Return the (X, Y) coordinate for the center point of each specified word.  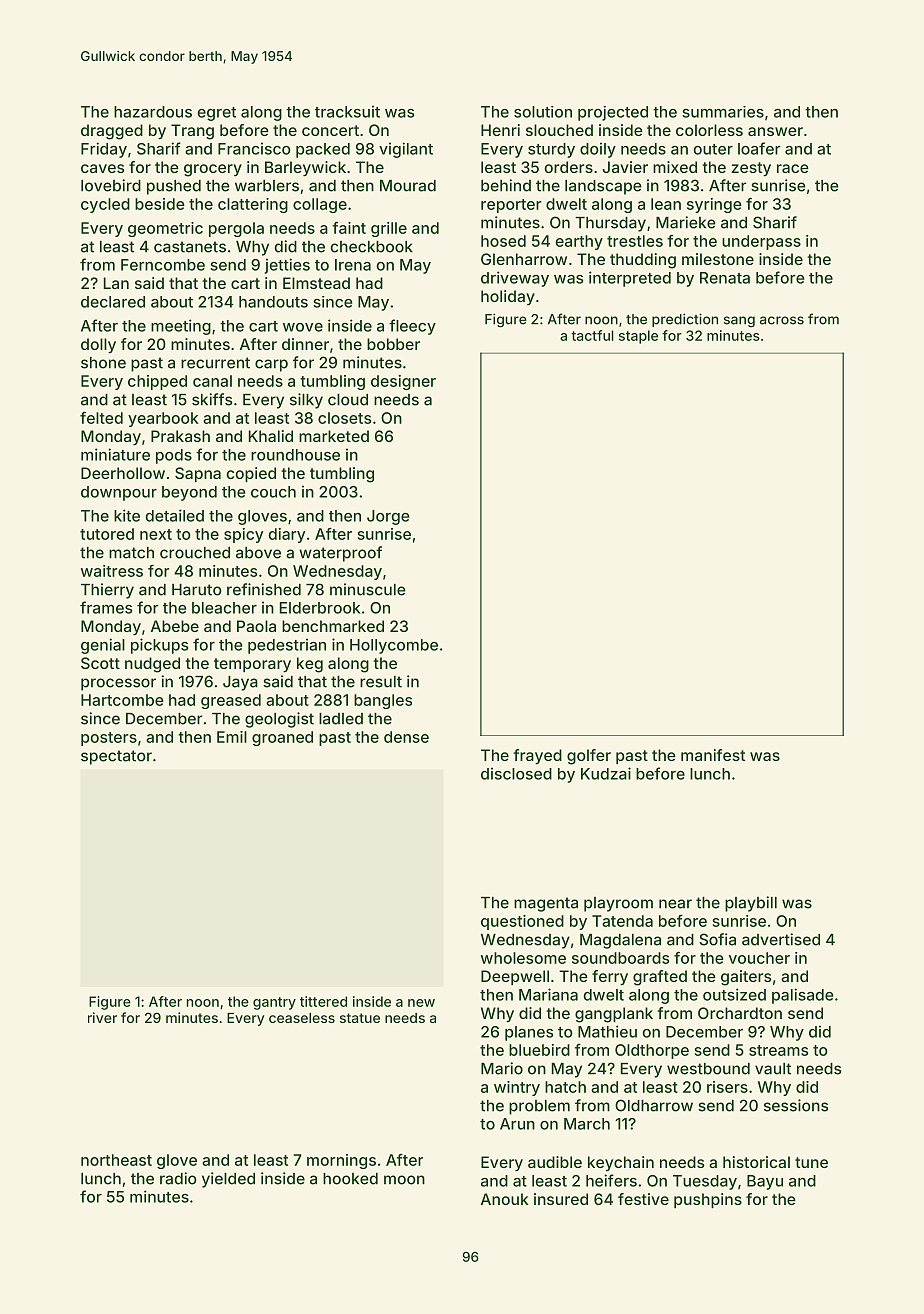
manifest (713, 755)
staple (638, 337)
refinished (264, 589)
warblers (267, 186)
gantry (274, 1003)
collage (320, 205)
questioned (522, 922)
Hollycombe (394, 646)
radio (178, 1178)
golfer (589, 757)
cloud (348, 400)
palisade (802, 996)
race (793, 168)
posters (109, 739)
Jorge (388, 517)
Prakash (180, 436)
